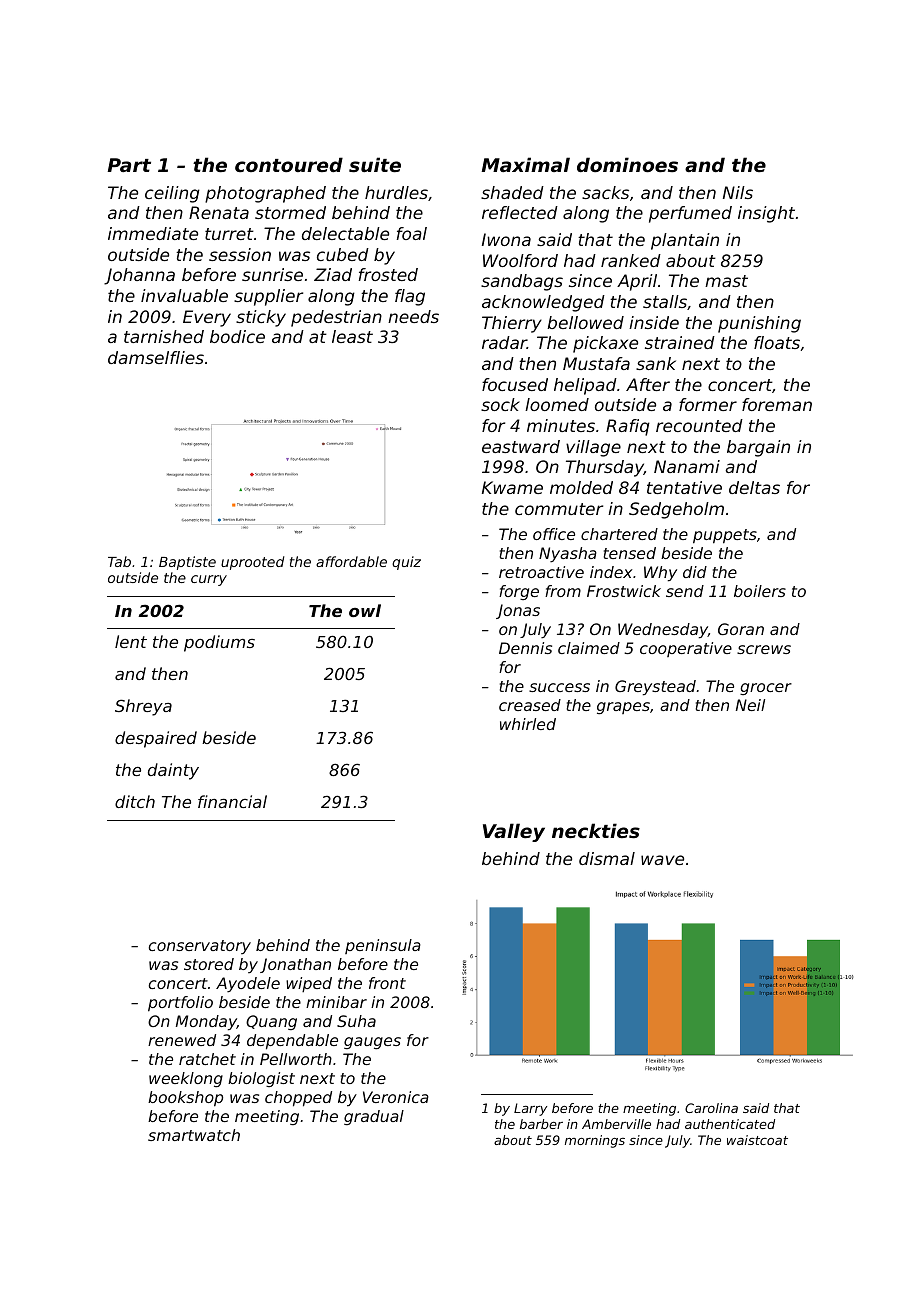 The image size is (924, 1311). What do you see at coordinates (741, 629) in the screenshot?
I see `Goran` at bounding box center [741, 629].
